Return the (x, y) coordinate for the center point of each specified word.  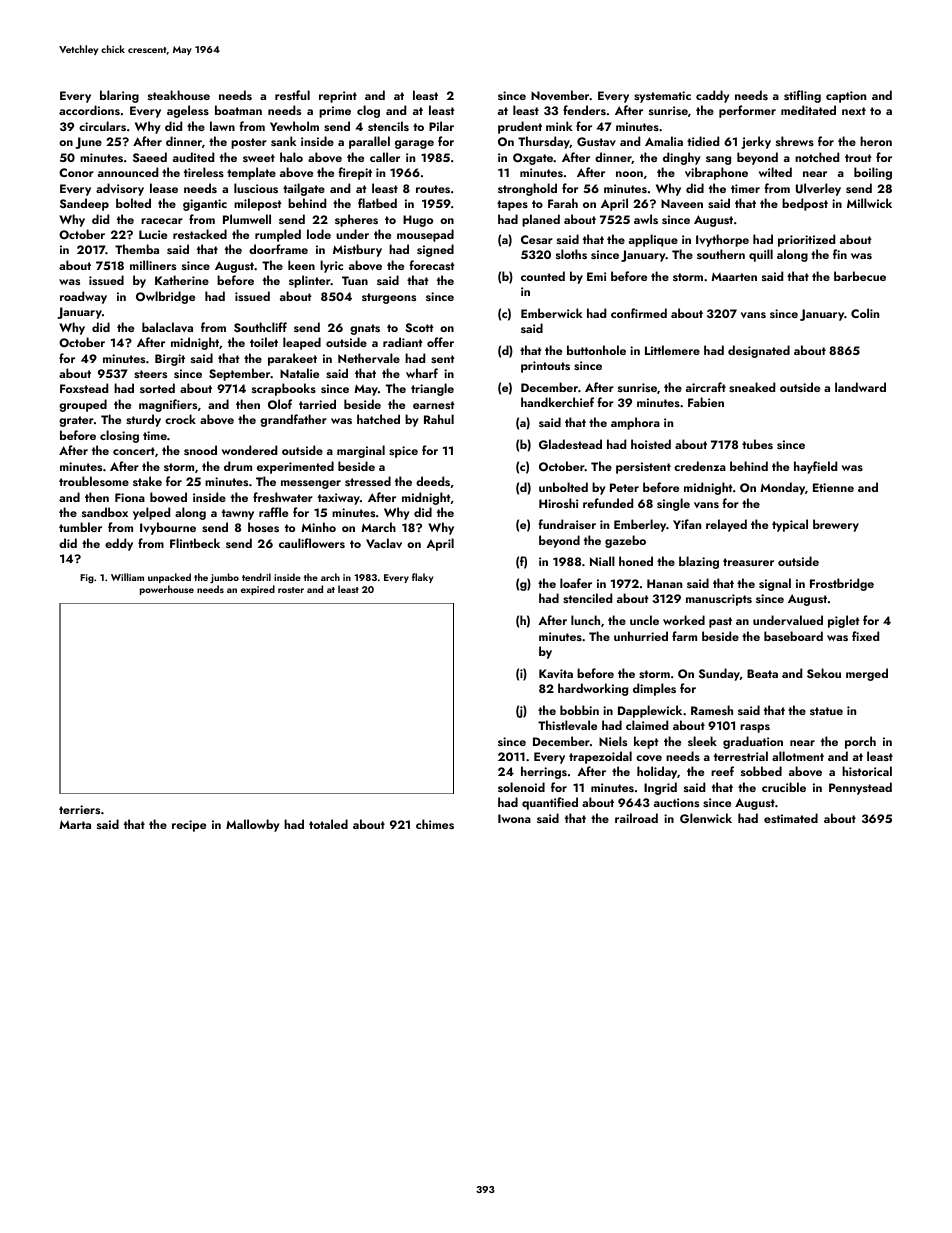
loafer (576, 583)
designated (759, 351)
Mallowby (253, 825)
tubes (757, 444)
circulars (102, 126)
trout (858, 158)
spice (403, 452)
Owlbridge (165, 297)
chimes (435, 824)
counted (543, 276)
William (127, 577)
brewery (836, 525)
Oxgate (533, 159)
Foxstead (84, 388)
